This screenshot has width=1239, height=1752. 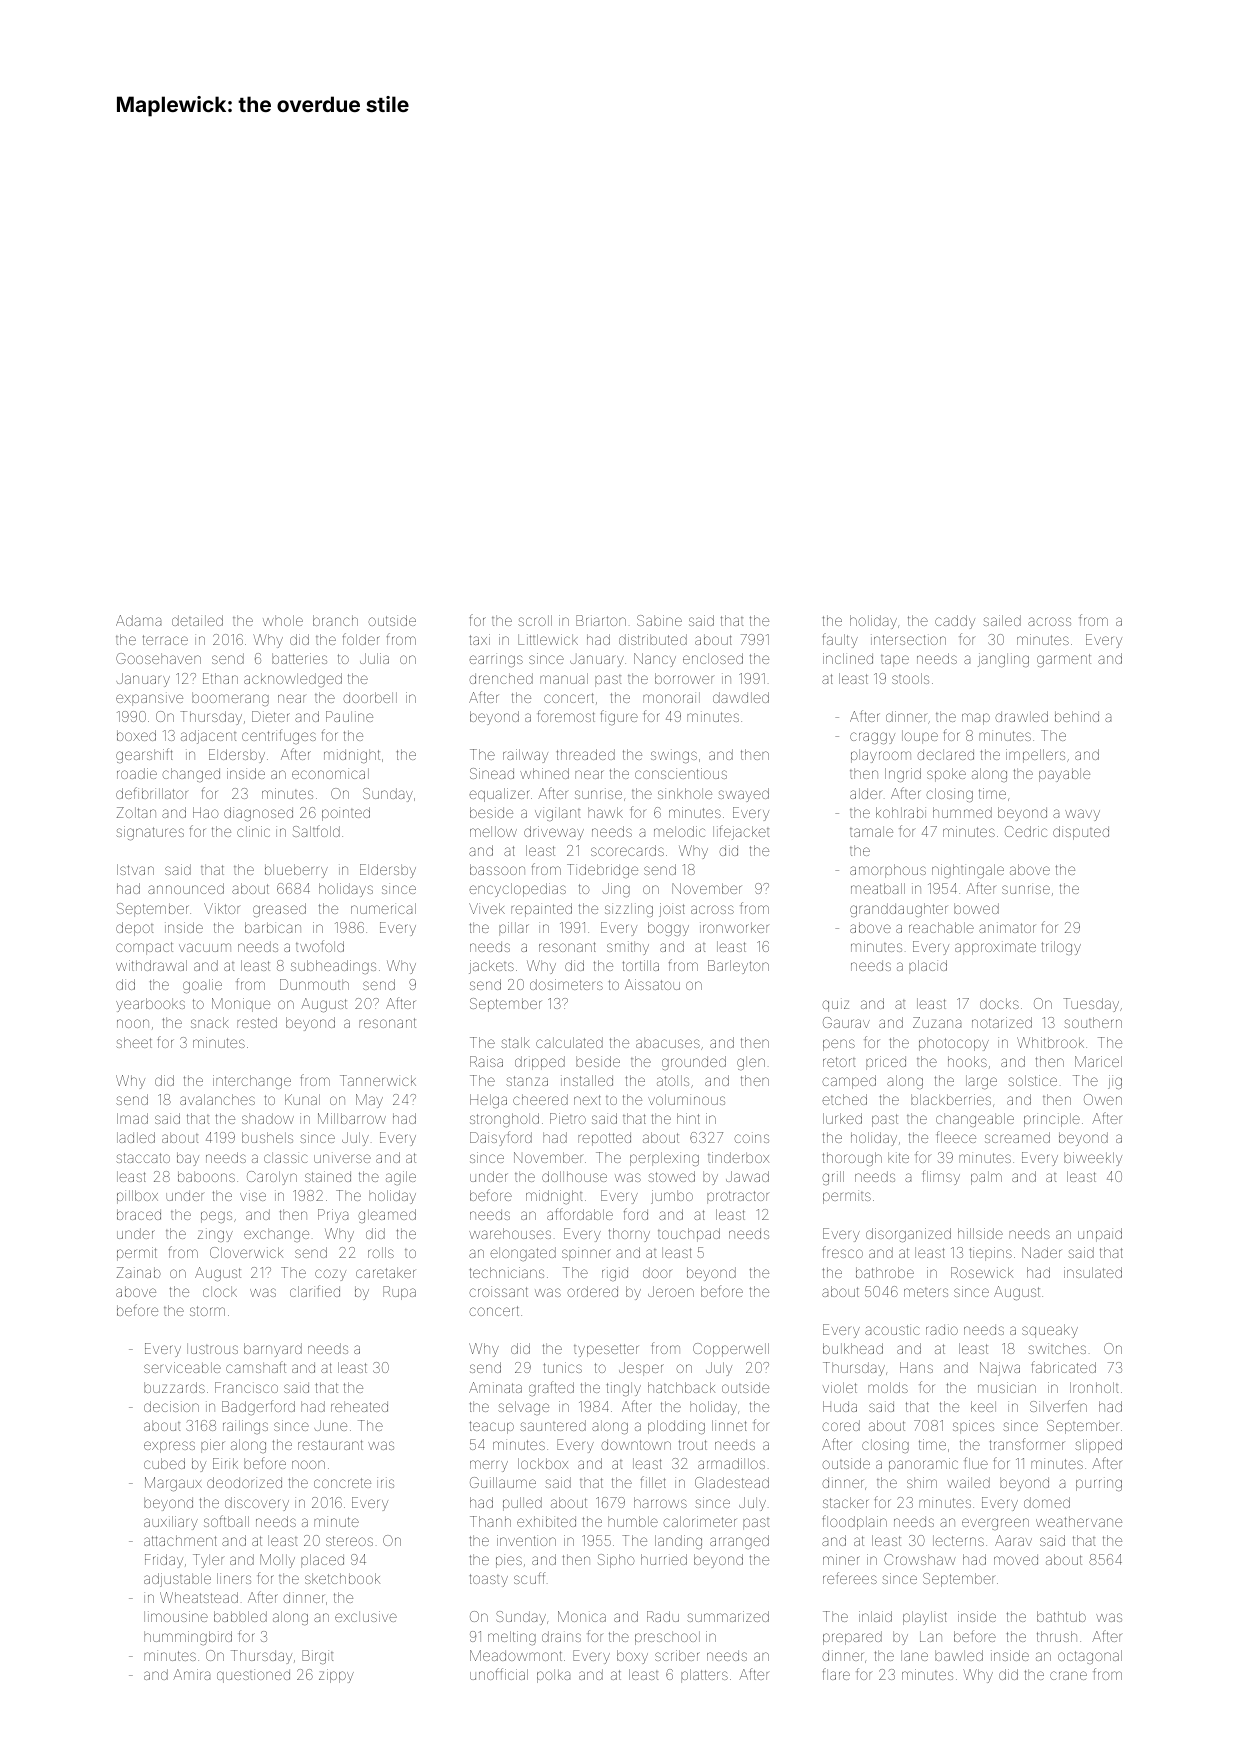 I want to click on Sabine, so click(x=659, y=620).
